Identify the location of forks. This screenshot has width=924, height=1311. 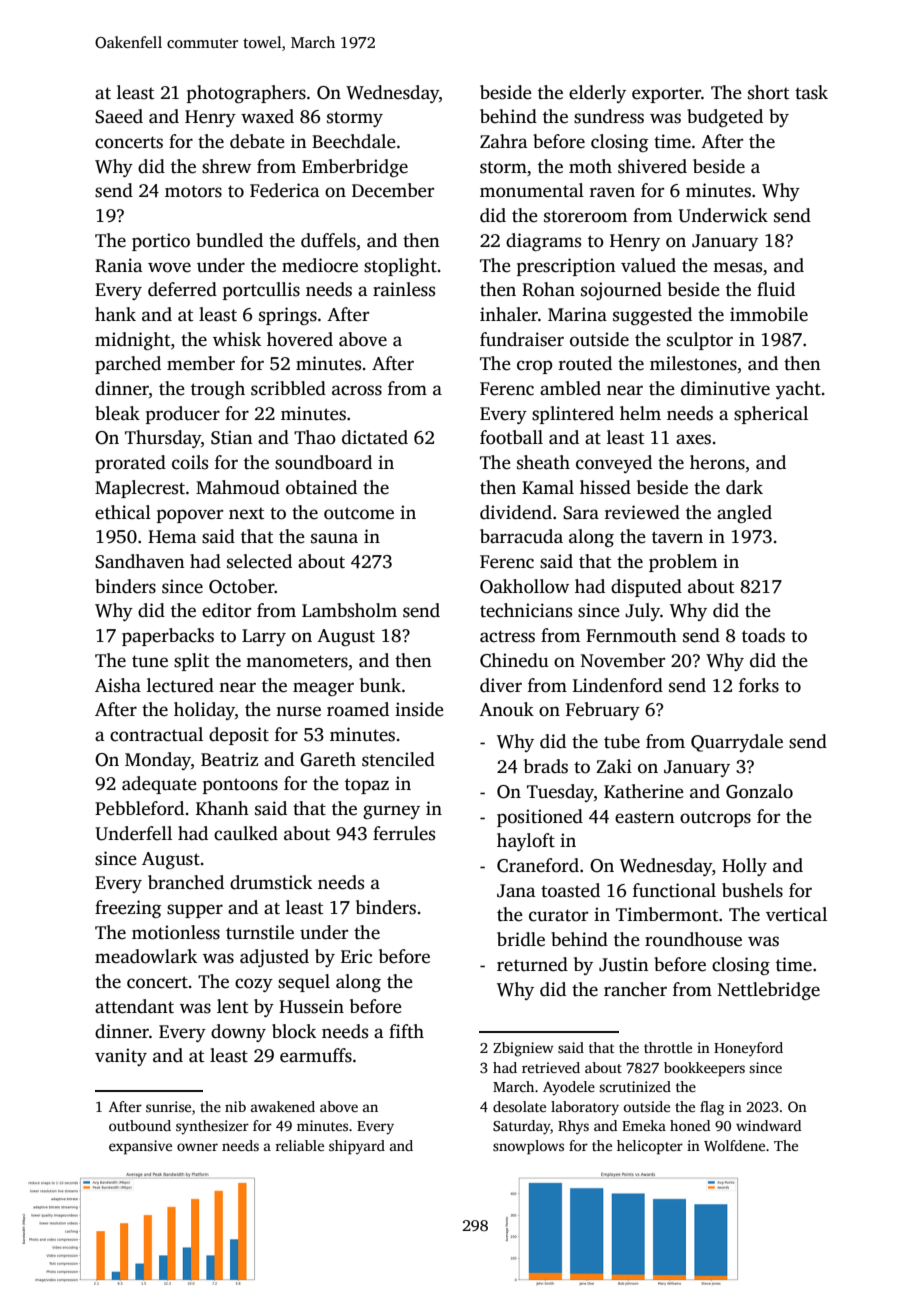
(759, 685).
